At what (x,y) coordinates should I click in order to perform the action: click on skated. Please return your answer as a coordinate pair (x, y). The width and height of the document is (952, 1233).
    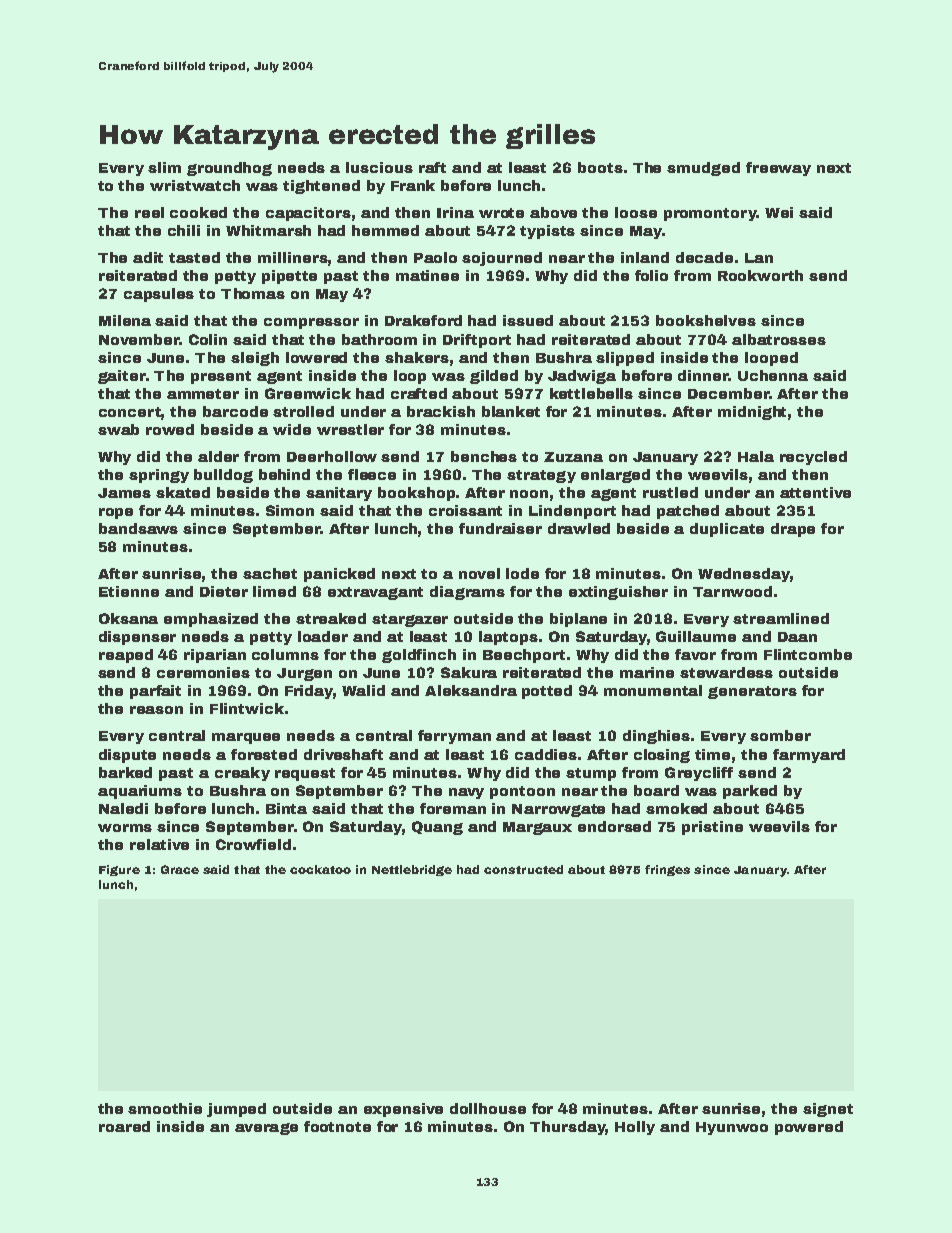
    Looking at the image, I should click on (183, 492).
